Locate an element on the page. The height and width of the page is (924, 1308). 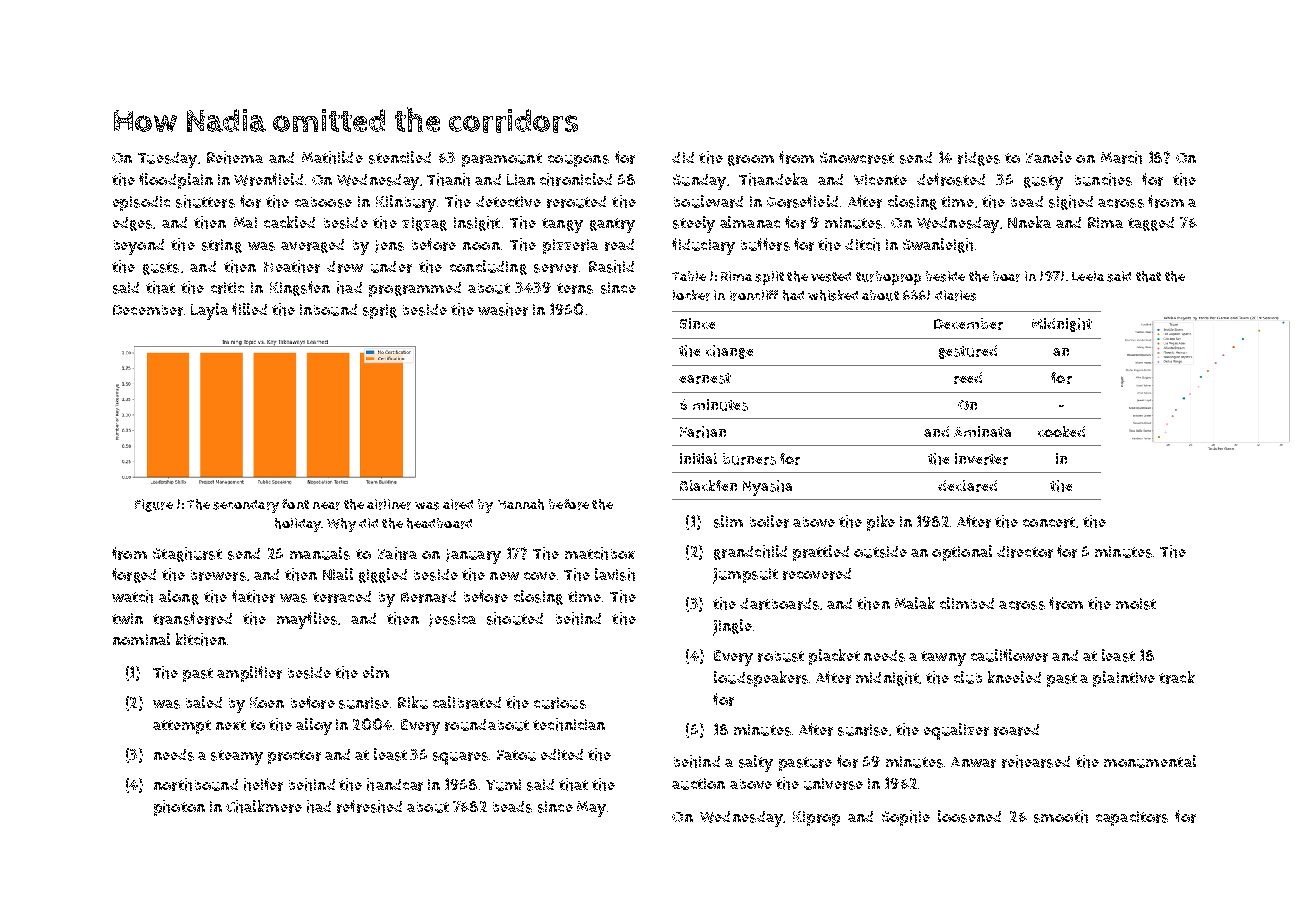
cauliflower is located at coordinates (1009, 655).
